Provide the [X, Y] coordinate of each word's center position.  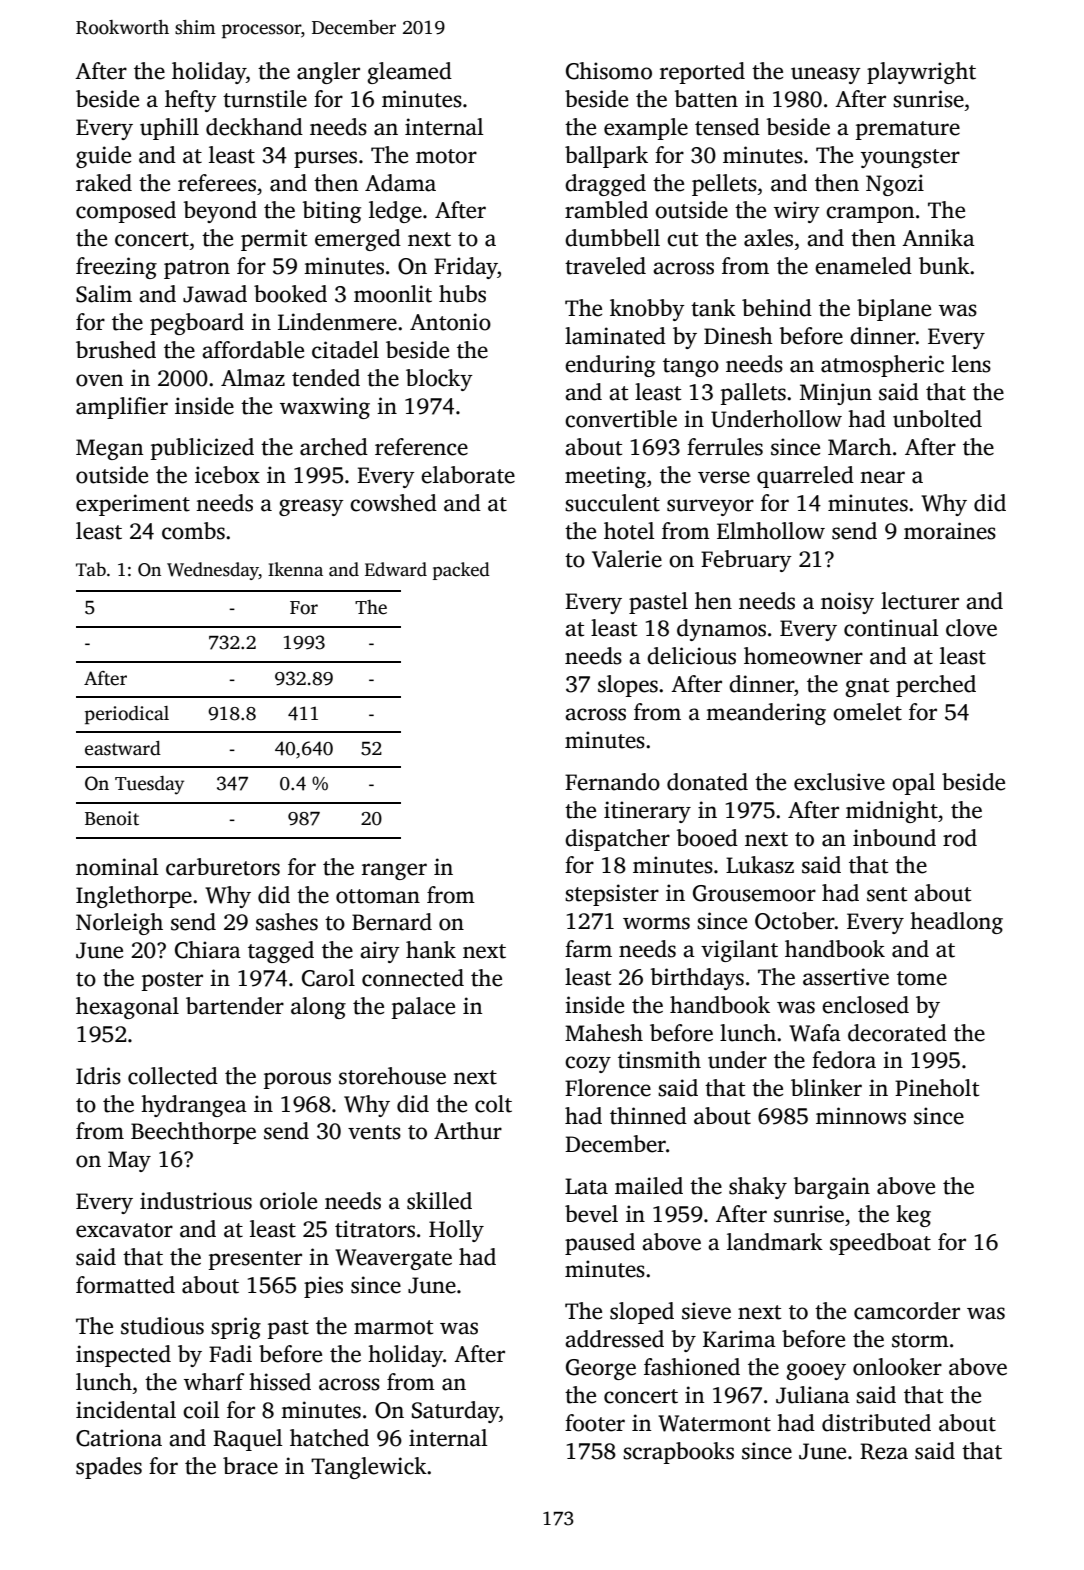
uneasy [826, 75]
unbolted [937, 419]
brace [250, 1466]
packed [461, 571]
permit [274, 240]
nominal [117, 867]
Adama [400, 183]
